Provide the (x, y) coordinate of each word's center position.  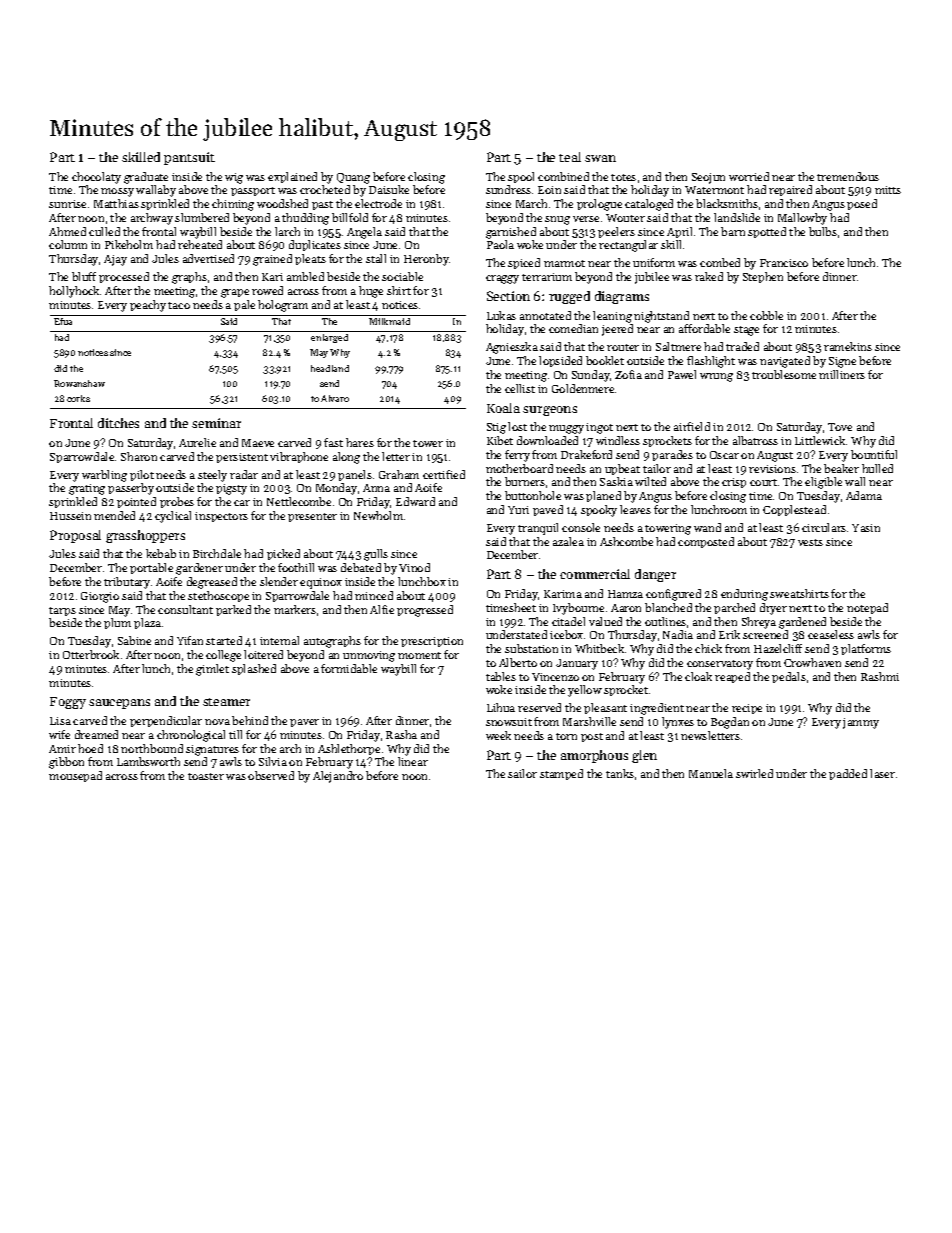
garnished (511, 233)
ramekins (848, 346)
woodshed (282, 203)
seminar (216, 423)
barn (733, 231)
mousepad (75, 776)
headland (330, 368)
